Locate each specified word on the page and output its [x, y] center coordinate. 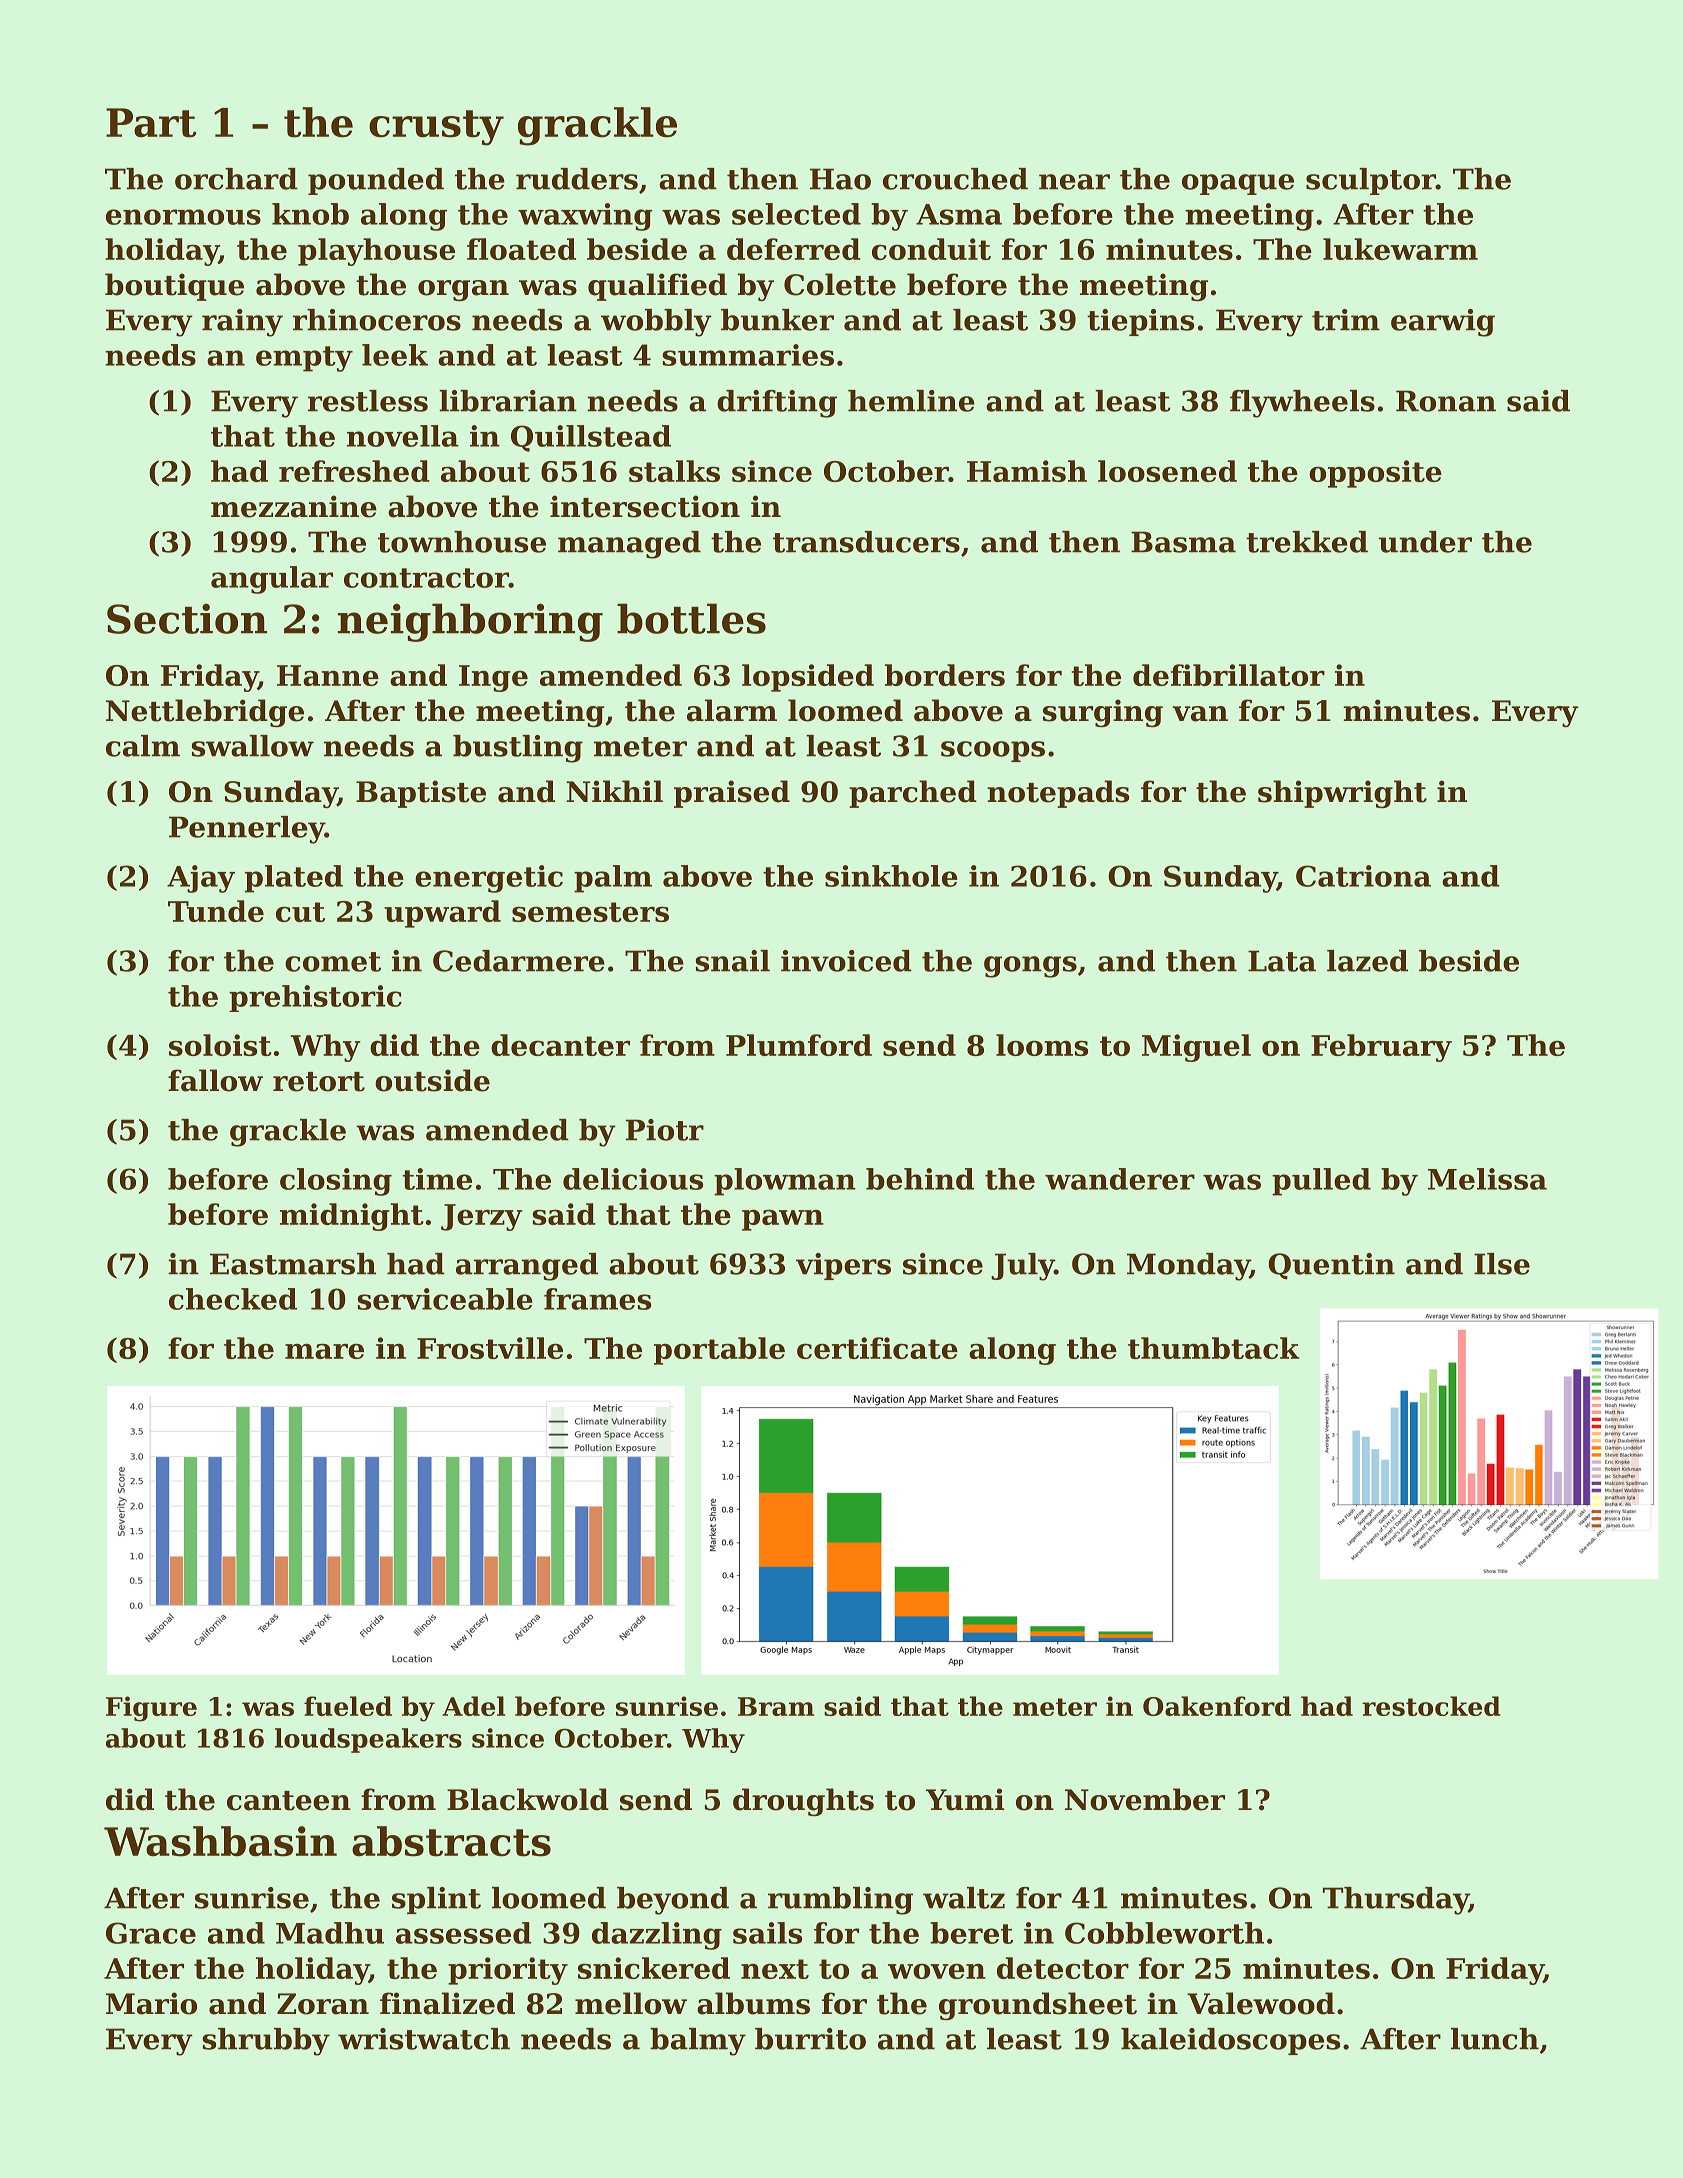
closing [336, 1182]
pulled [1321, 1182]
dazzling [657, 1936]
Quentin [1331, 1266]
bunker [777, 320]
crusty [436, 128]
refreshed [354, 471]
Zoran [323, 2004]
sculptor [1371, 181]
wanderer [1120, 1179]
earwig [1443, 323]
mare [324, 1351]
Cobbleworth [1164, 1933]
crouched [955, 179]
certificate [877, 1348]
